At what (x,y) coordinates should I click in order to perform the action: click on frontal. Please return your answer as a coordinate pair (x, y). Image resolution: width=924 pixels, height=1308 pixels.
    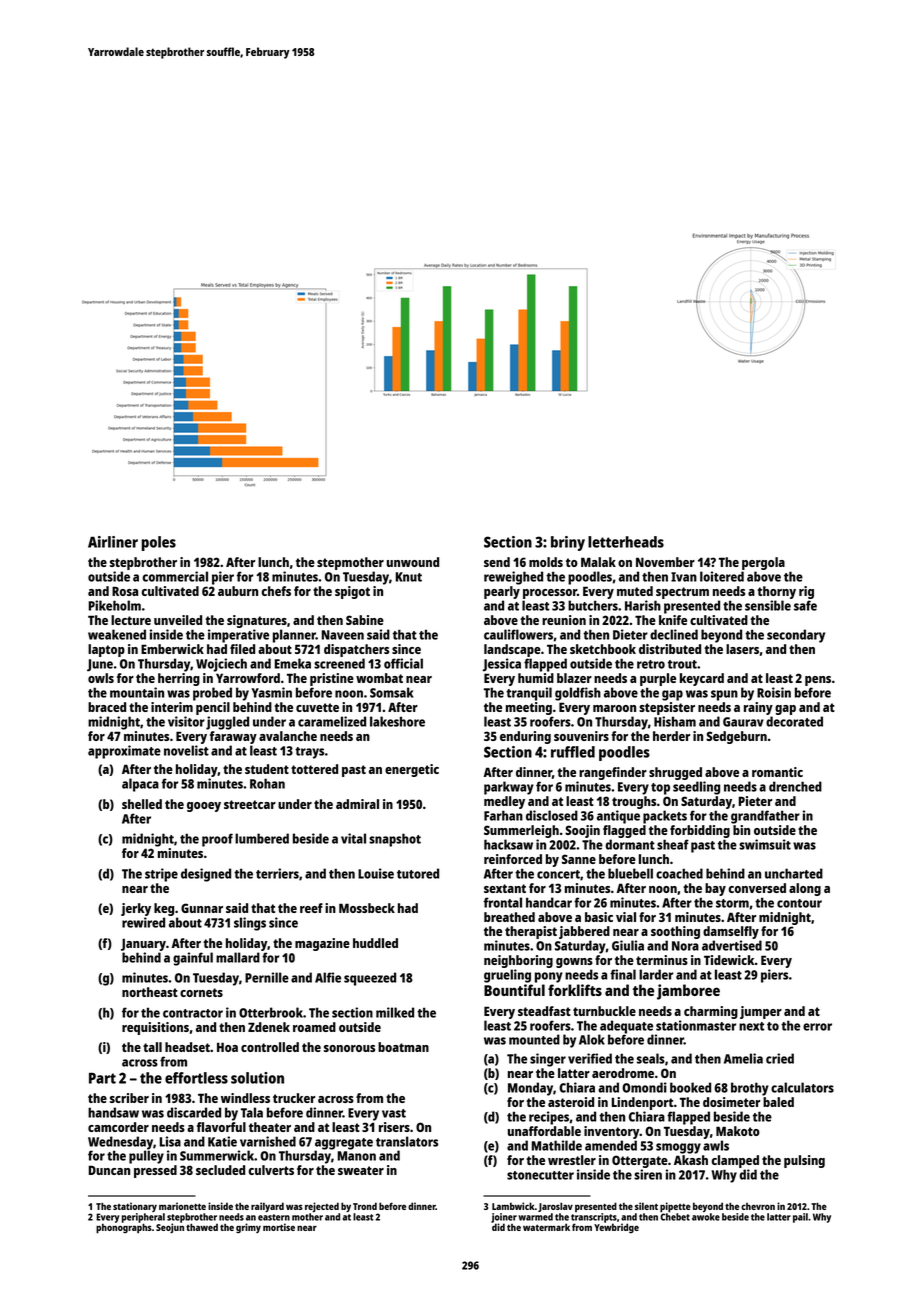
    Looking at the image, I should click on (503, 902).
